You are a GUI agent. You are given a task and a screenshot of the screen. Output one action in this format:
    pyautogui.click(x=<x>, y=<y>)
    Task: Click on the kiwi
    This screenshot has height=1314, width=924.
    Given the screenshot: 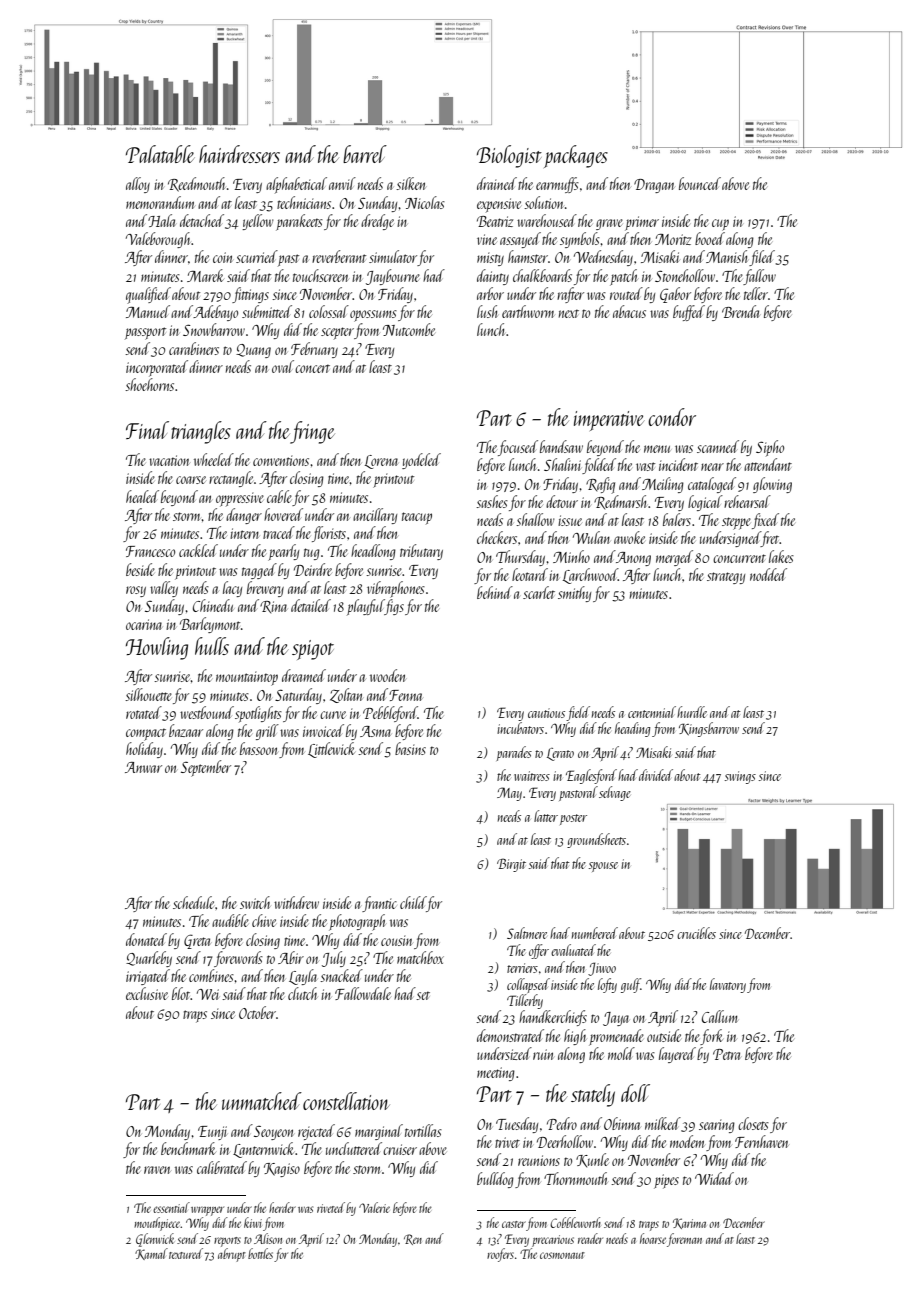 What is the action you would take?
    pyautogui.click(x=253, y=1222)
